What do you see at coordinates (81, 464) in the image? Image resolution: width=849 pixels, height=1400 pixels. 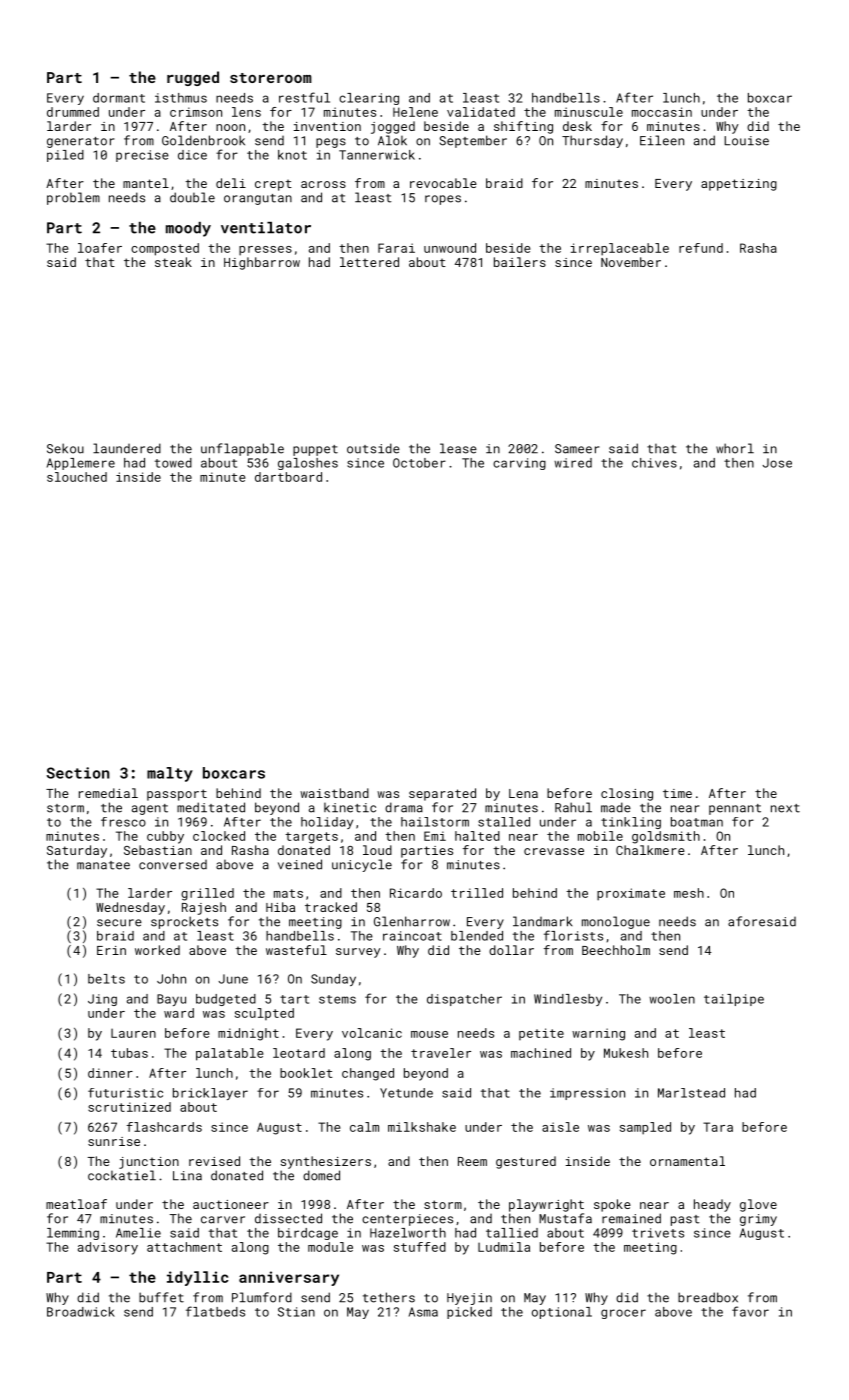 I see `Applemere` at bounding box center [81, 464].
